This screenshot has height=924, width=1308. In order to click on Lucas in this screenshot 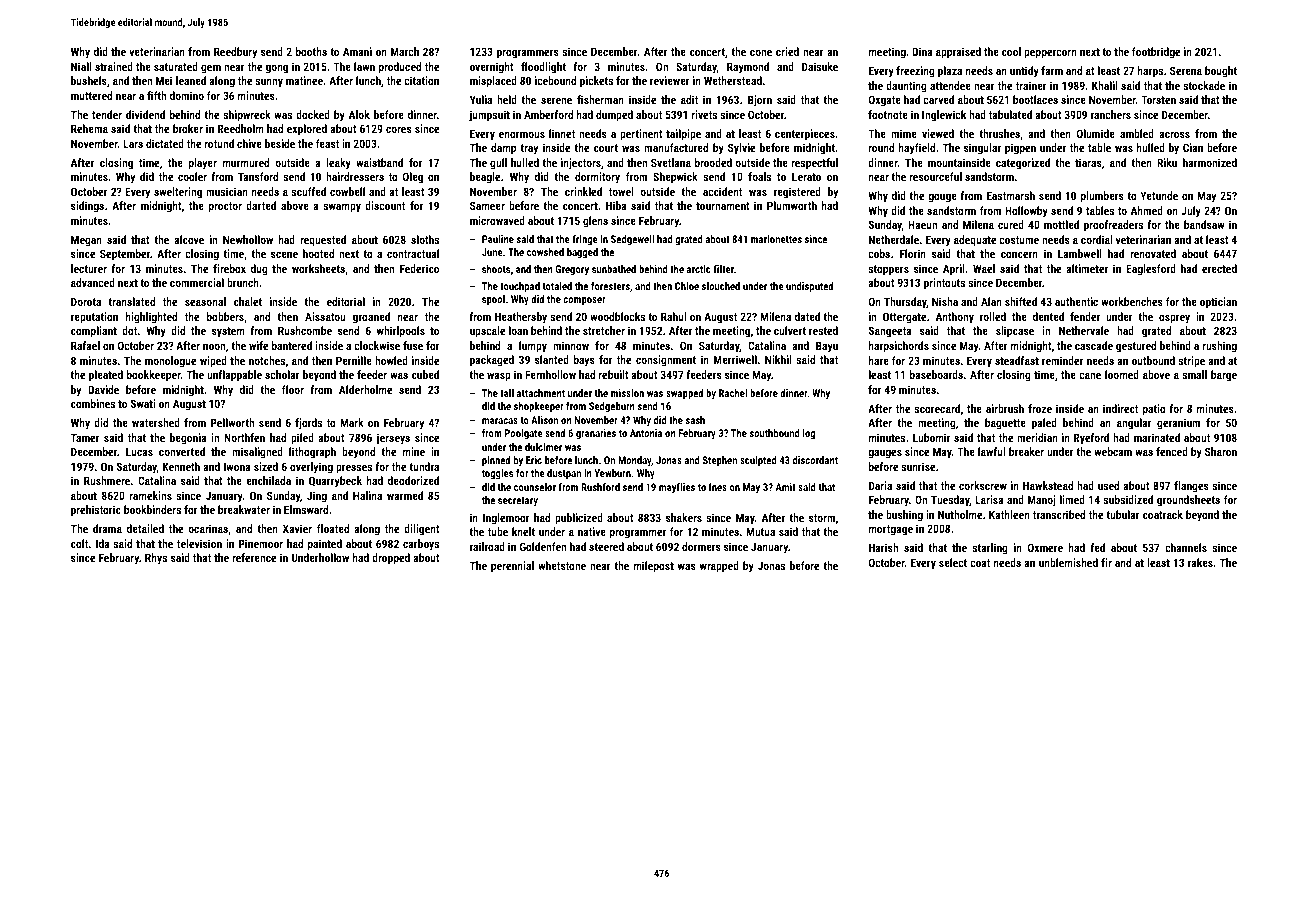, I will do `click(139, 451)`.
